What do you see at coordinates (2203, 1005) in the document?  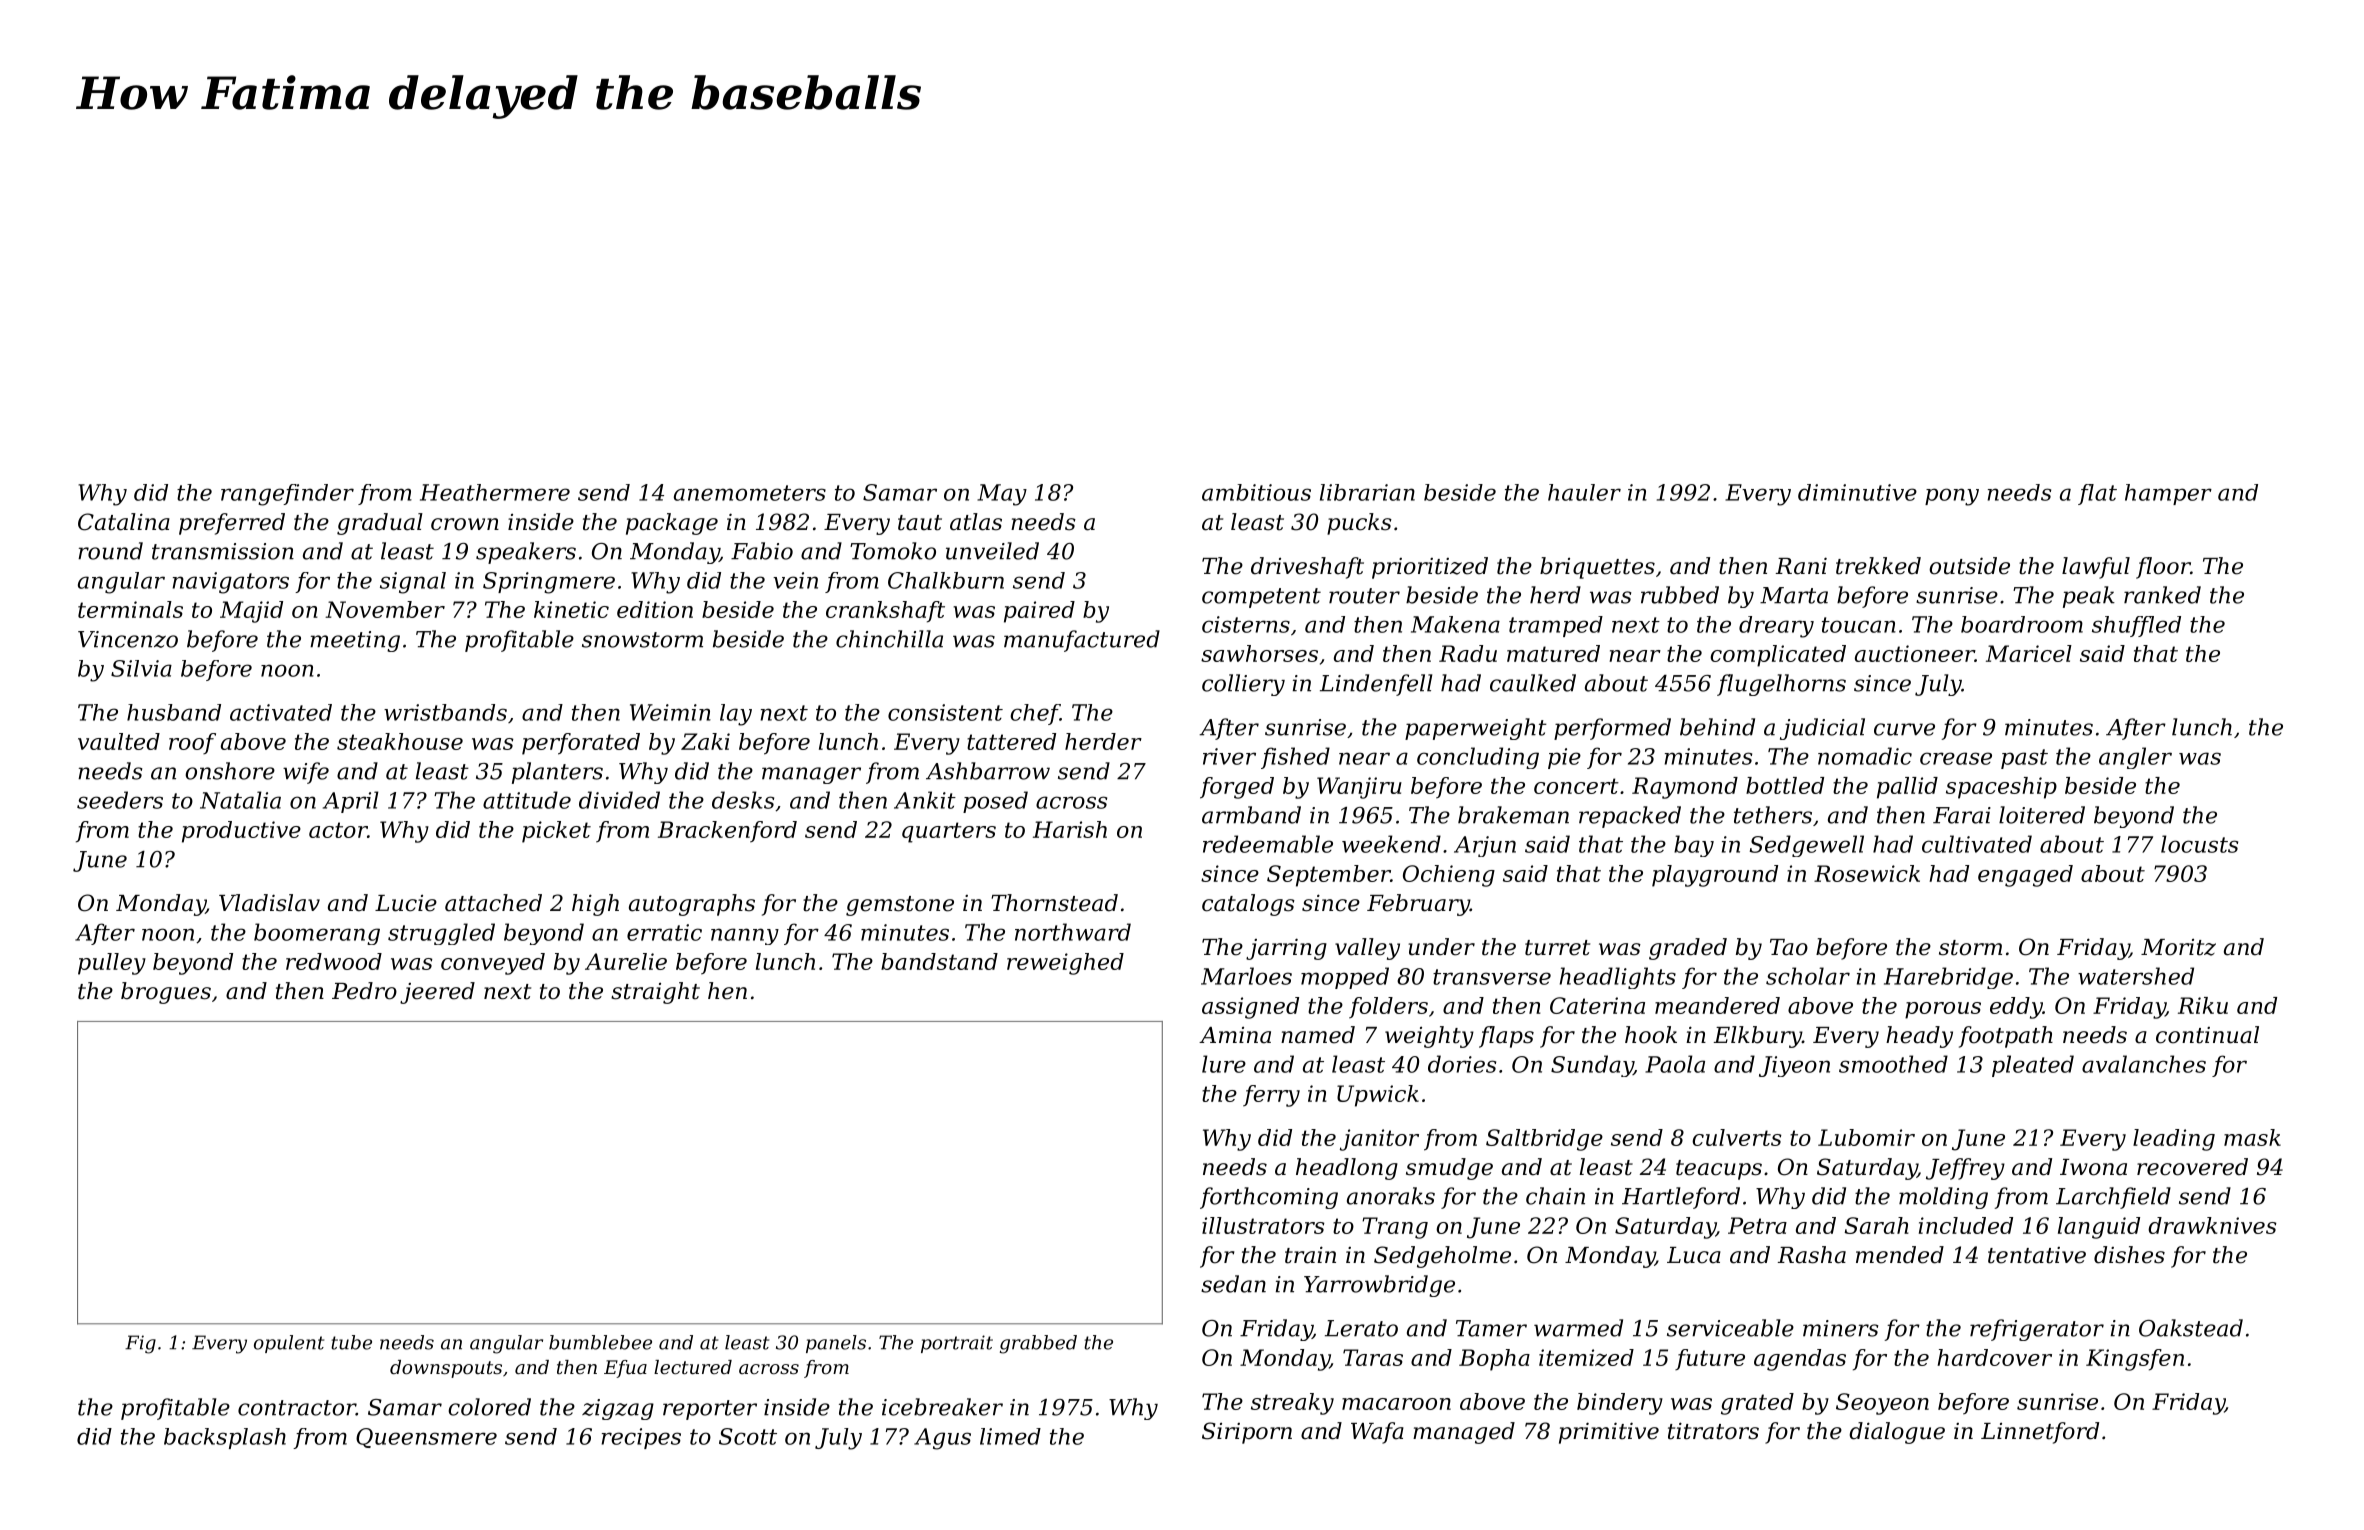 I see `Riku` at bounding box center [2203, 1005].
